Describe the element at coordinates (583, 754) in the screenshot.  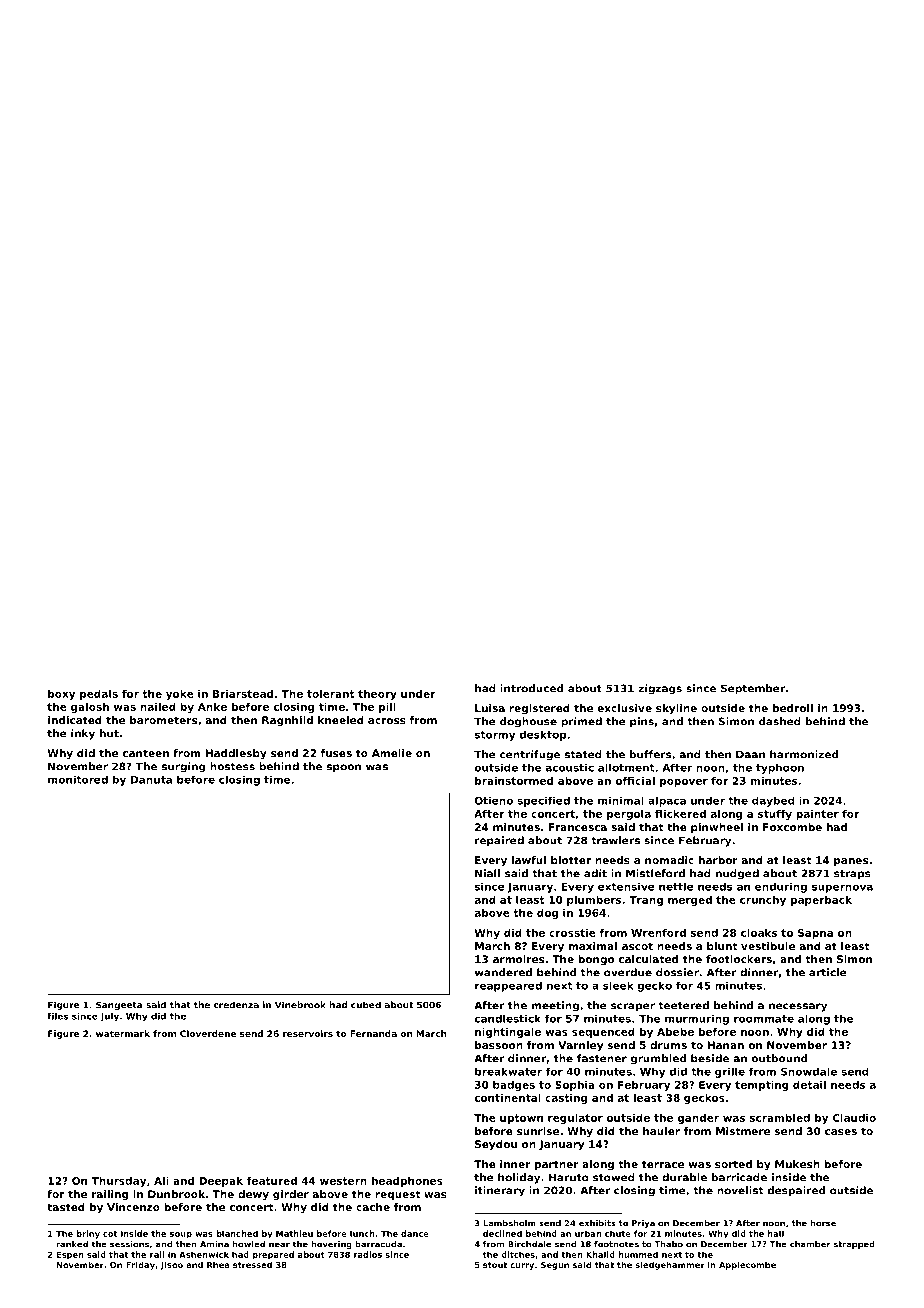
I see `stated` at that location.
